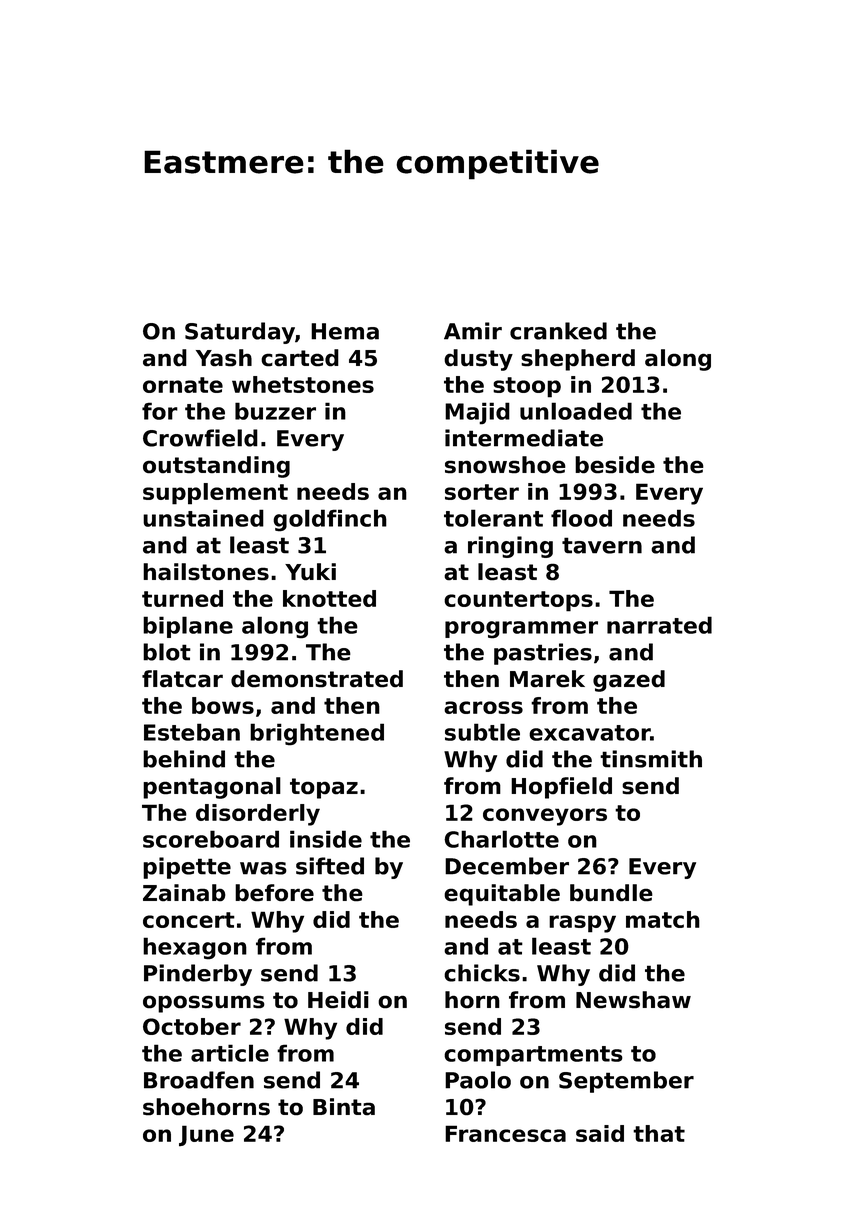 Image resolution: width=856 pixels, height=1214 pixels. I want to click on narrated, so click(659, 625).
